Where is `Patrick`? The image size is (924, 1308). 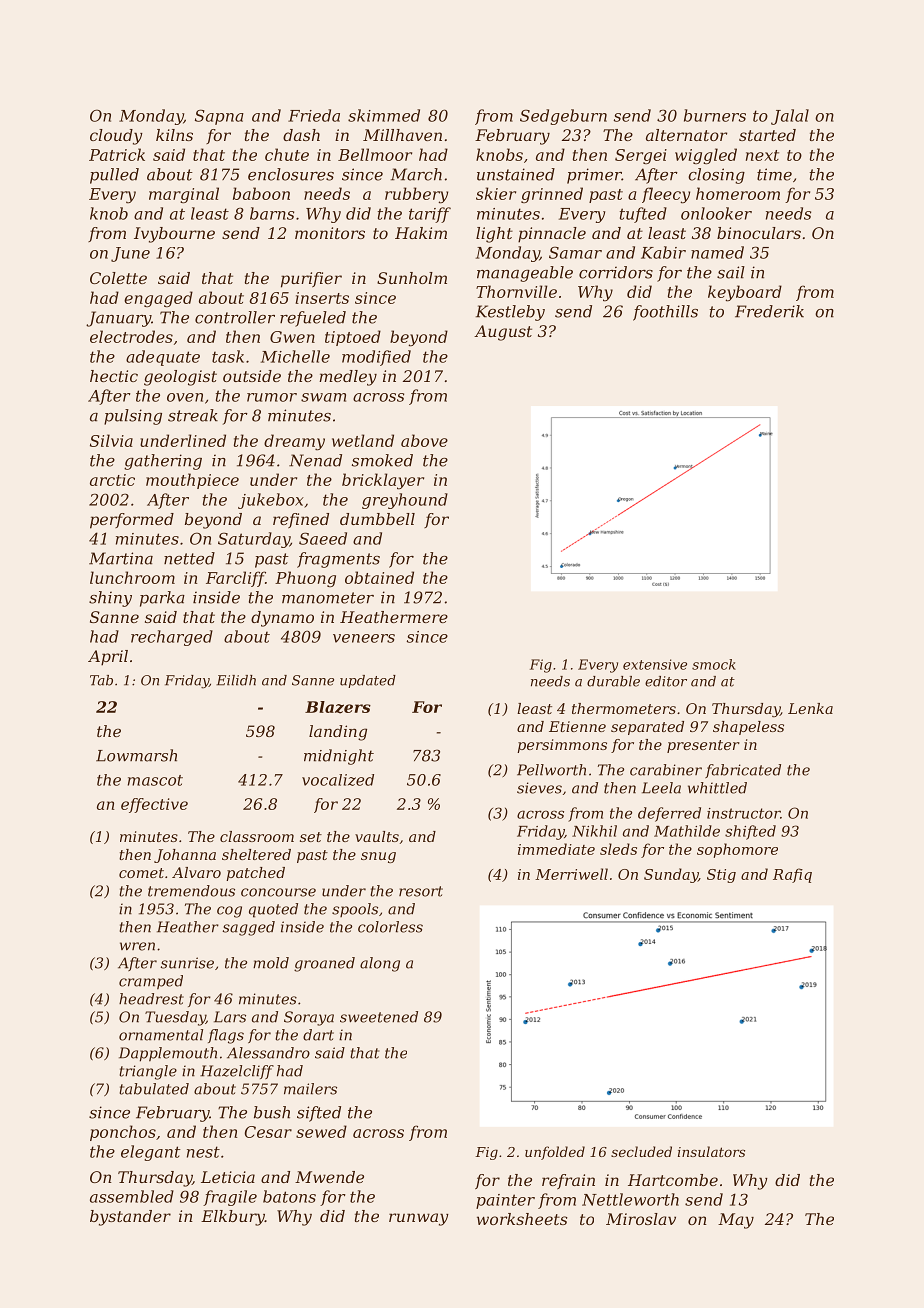
Patrick is located at coordinates (117, 154).
